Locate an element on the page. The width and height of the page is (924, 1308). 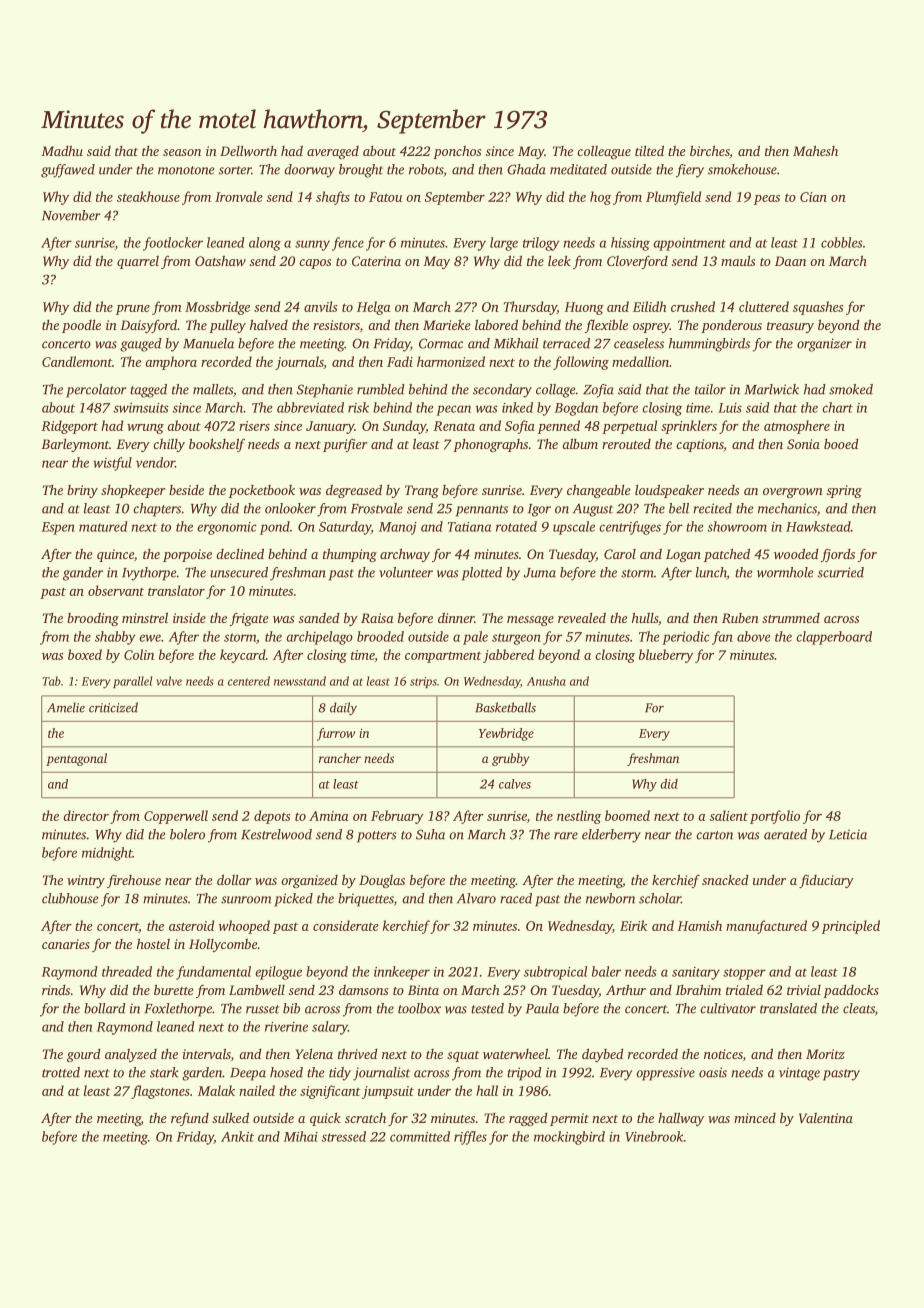
innkeeper is located at coordinates (402, 973).
